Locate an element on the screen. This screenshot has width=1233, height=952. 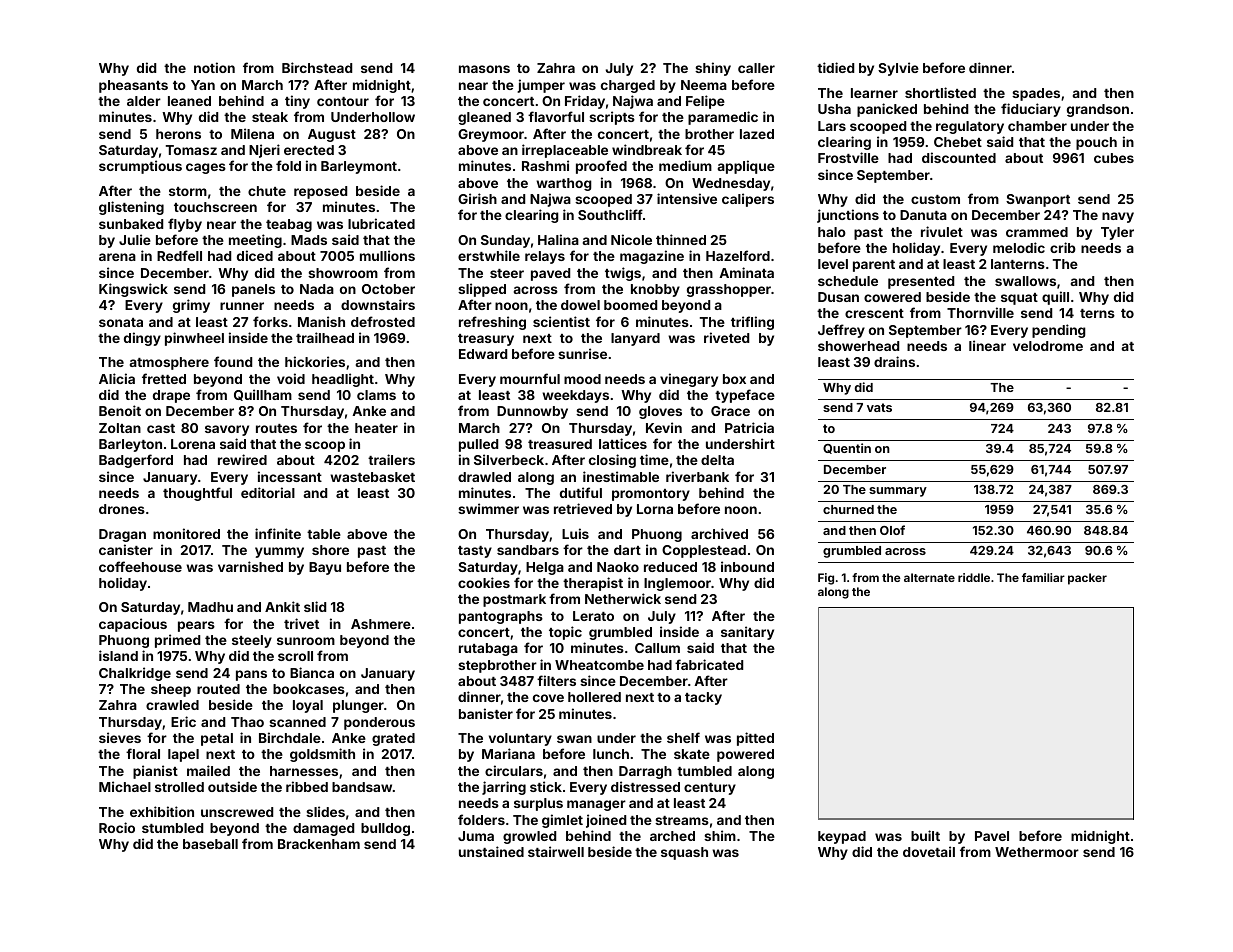
paramedic is located at coordinates (723, 118).
